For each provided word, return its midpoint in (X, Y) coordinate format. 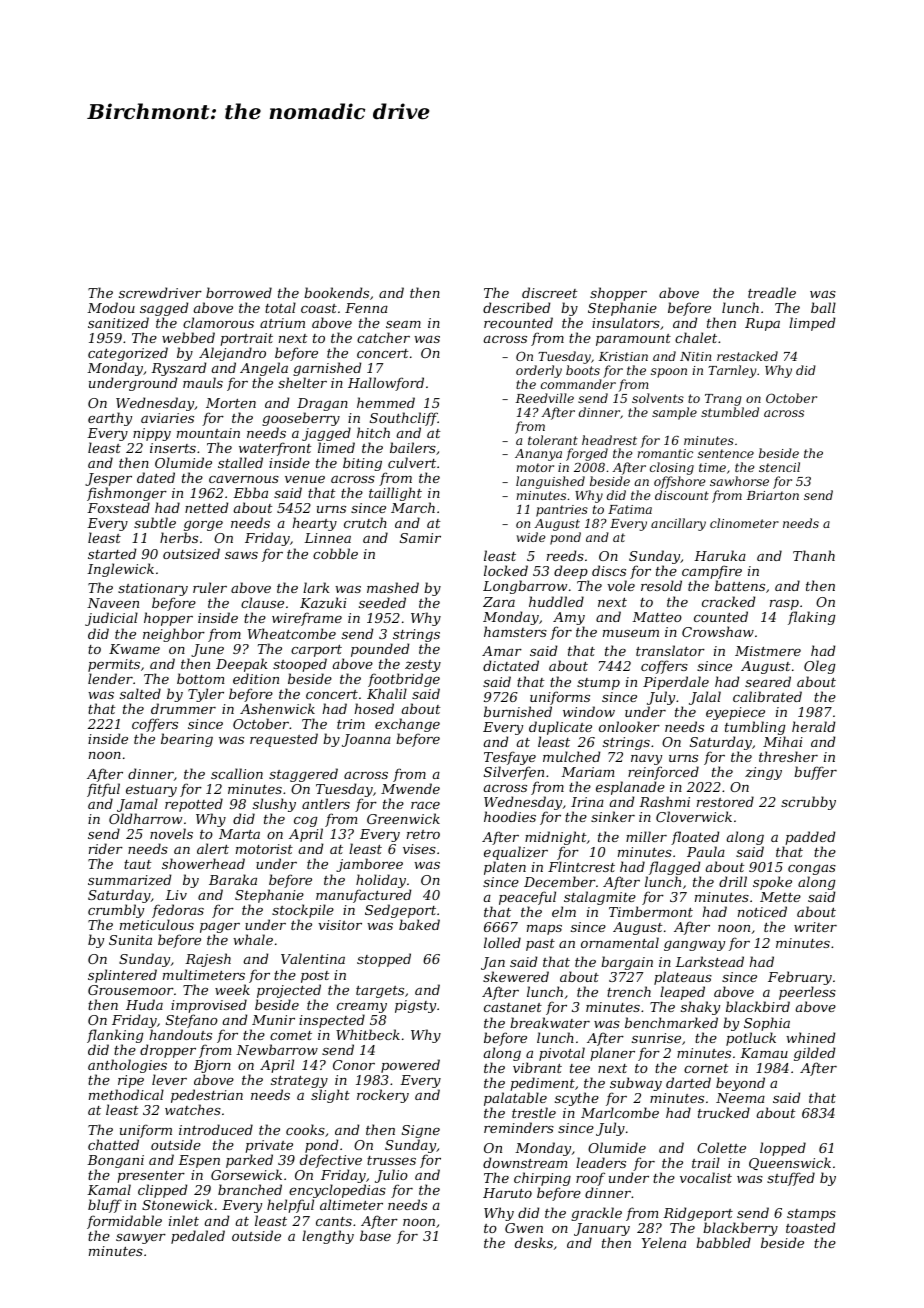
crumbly (116, 911)
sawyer (141, 1239)
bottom (201, 678)
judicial (111, 619)
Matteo (657, 617)
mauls (203, 382)
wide (531, 537)
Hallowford (386, 384)
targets (380, 992)
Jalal (705, 698)
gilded (814, 1054)
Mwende (410, 788)
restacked (747, 356)
